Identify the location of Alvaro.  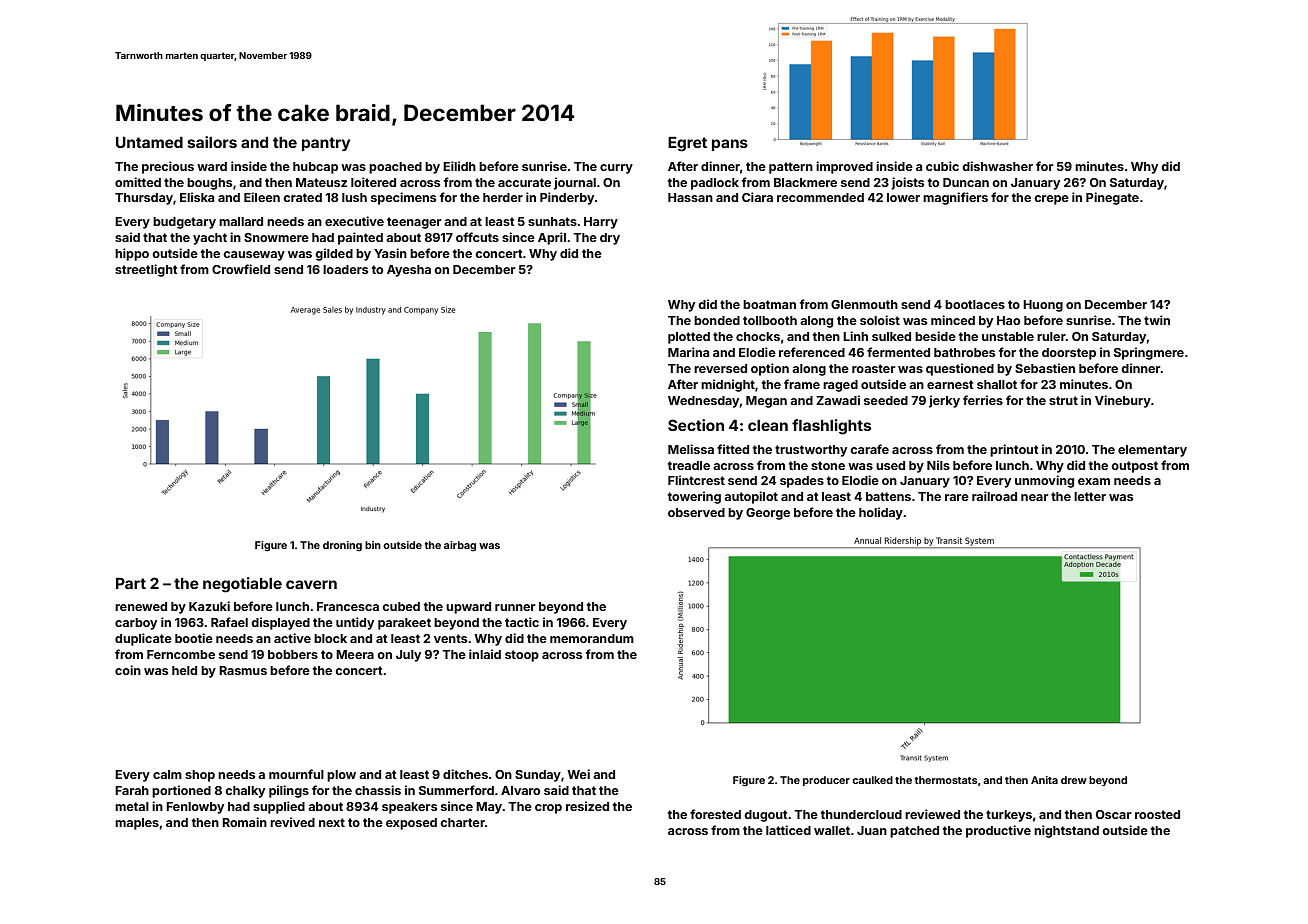
(520, 790).
